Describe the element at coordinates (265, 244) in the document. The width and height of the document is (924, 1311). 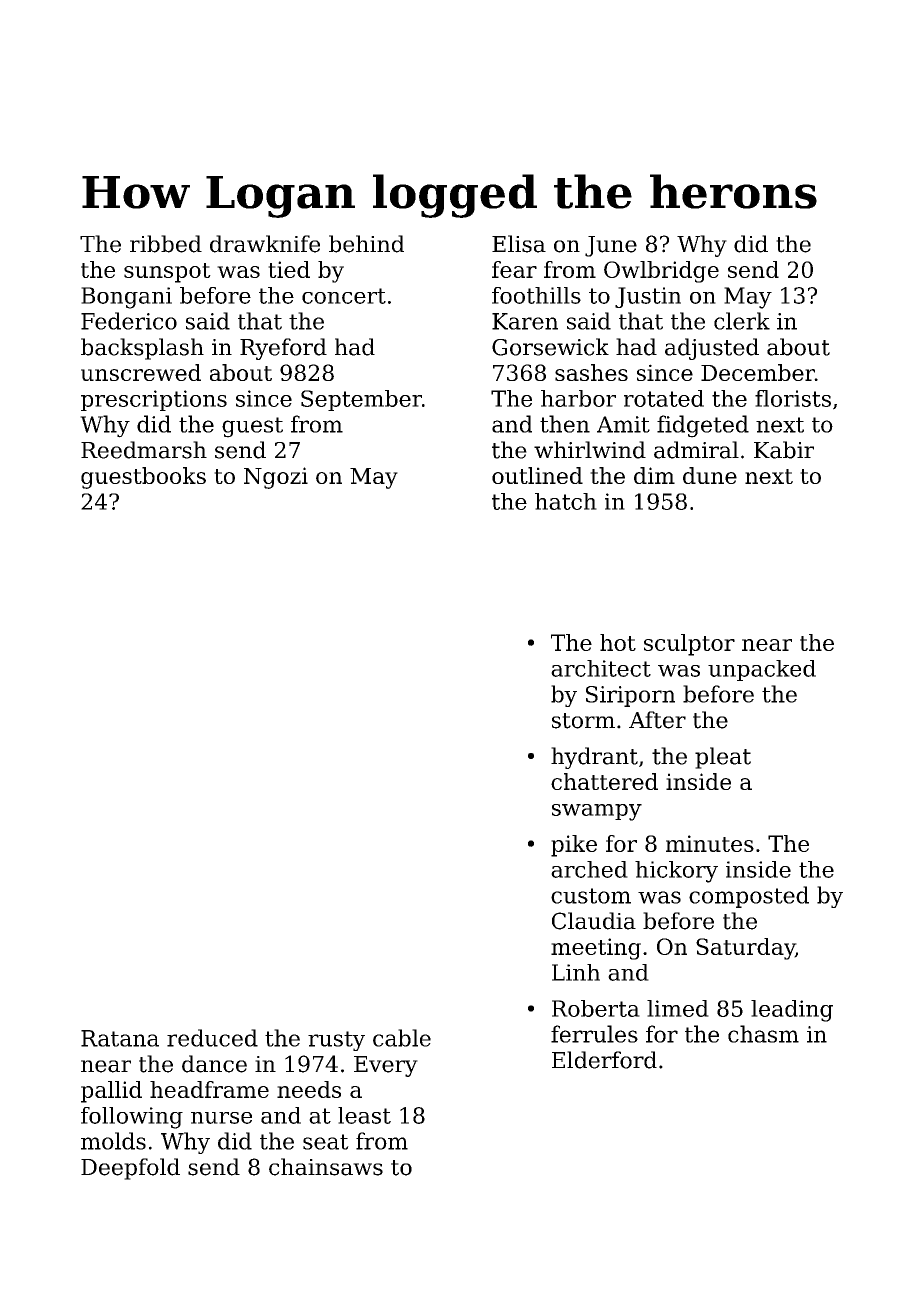
I see `drawknife` at that location.
